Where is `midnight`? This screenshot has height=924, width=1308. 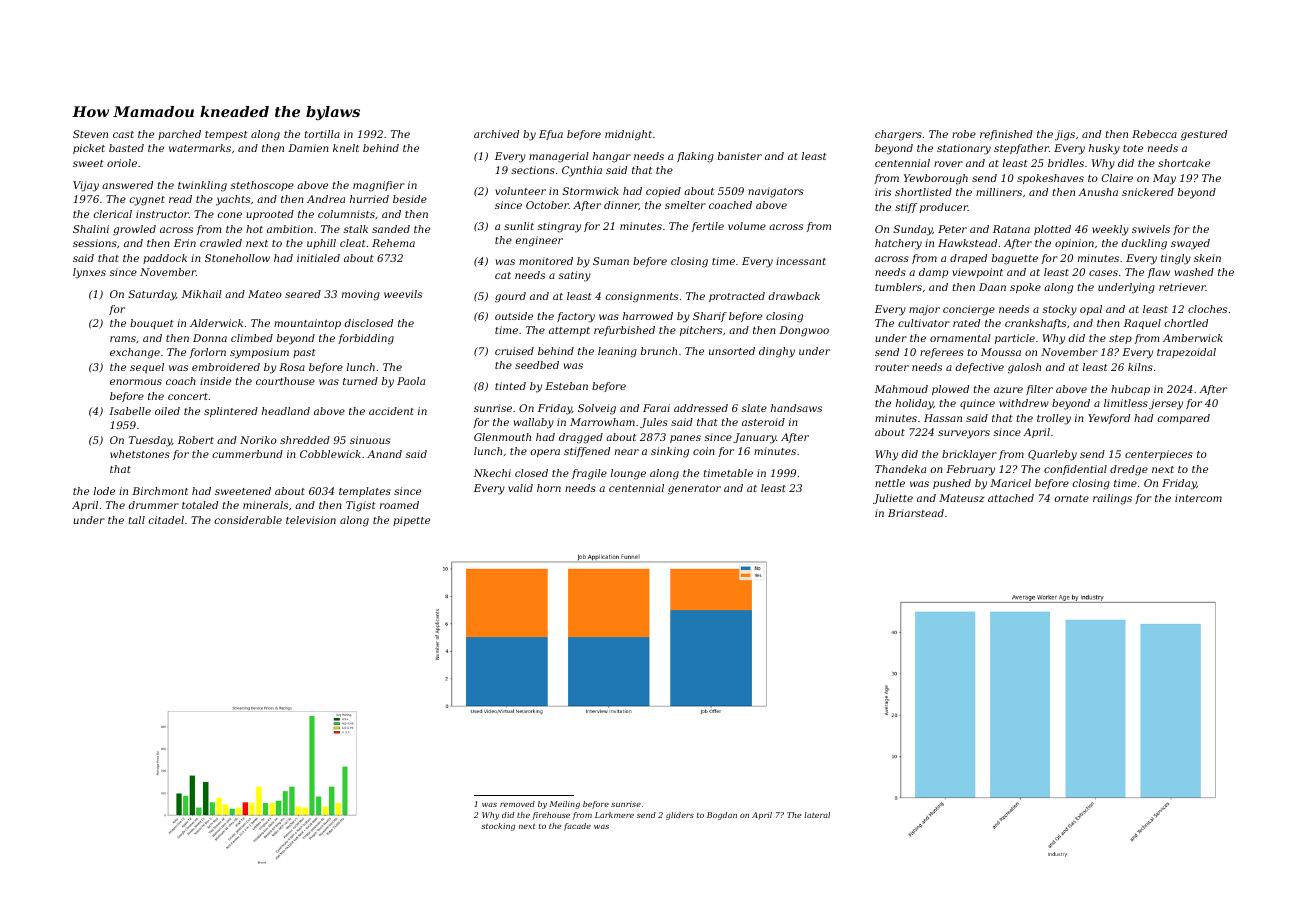 midnight is located at coordinates (628, 135).
